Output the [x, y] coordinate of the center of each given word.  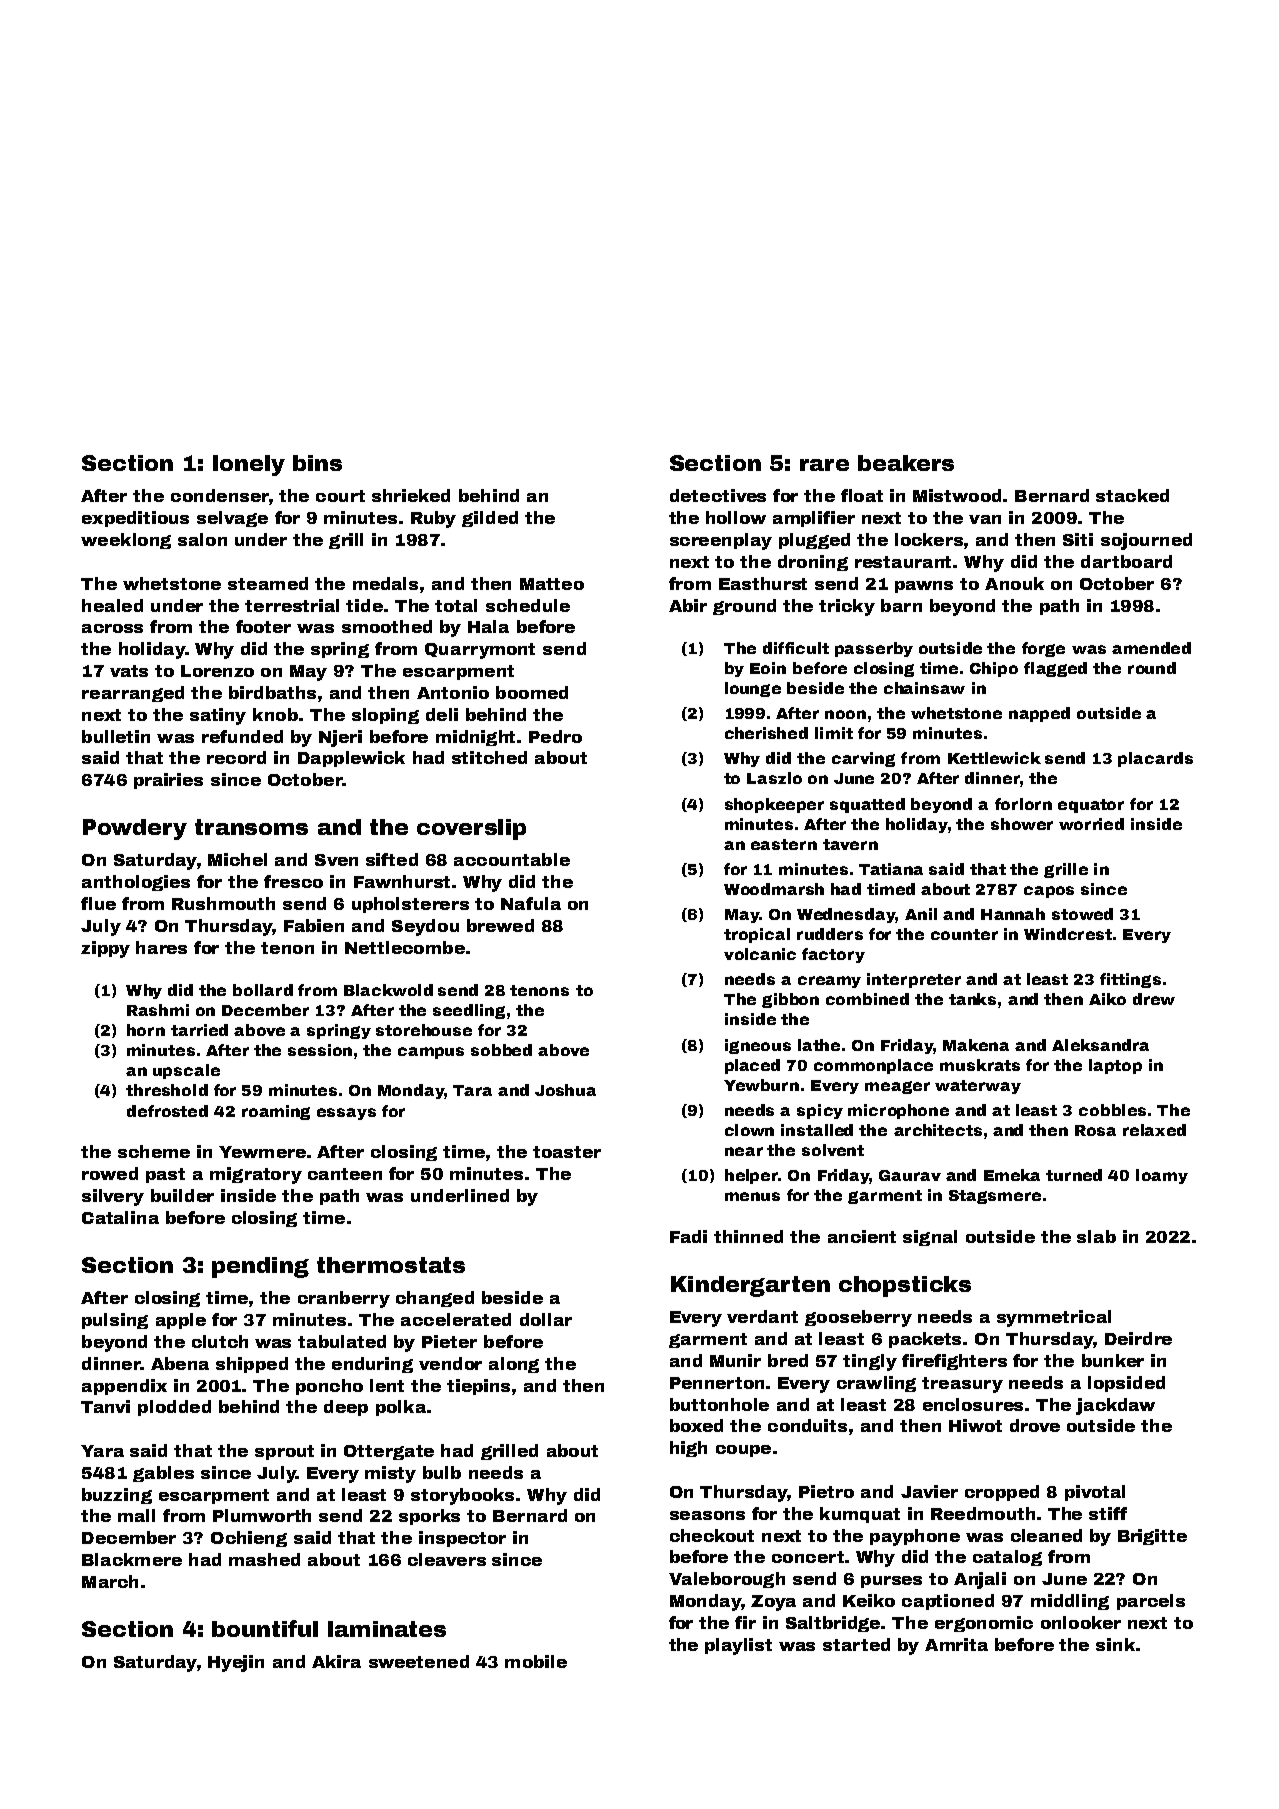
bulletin [116, 736]
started [856, 1644]
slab [1096, 1236]
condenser [220, 495]
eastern [784, 844]
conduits [807, 1425]
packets [925, 1340]
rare [824, 465]
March [110, 1581]
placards [1155, 759]
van [985, 519]
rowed [110, 1173]
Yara [102, 1451]
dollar [546, 1319]
